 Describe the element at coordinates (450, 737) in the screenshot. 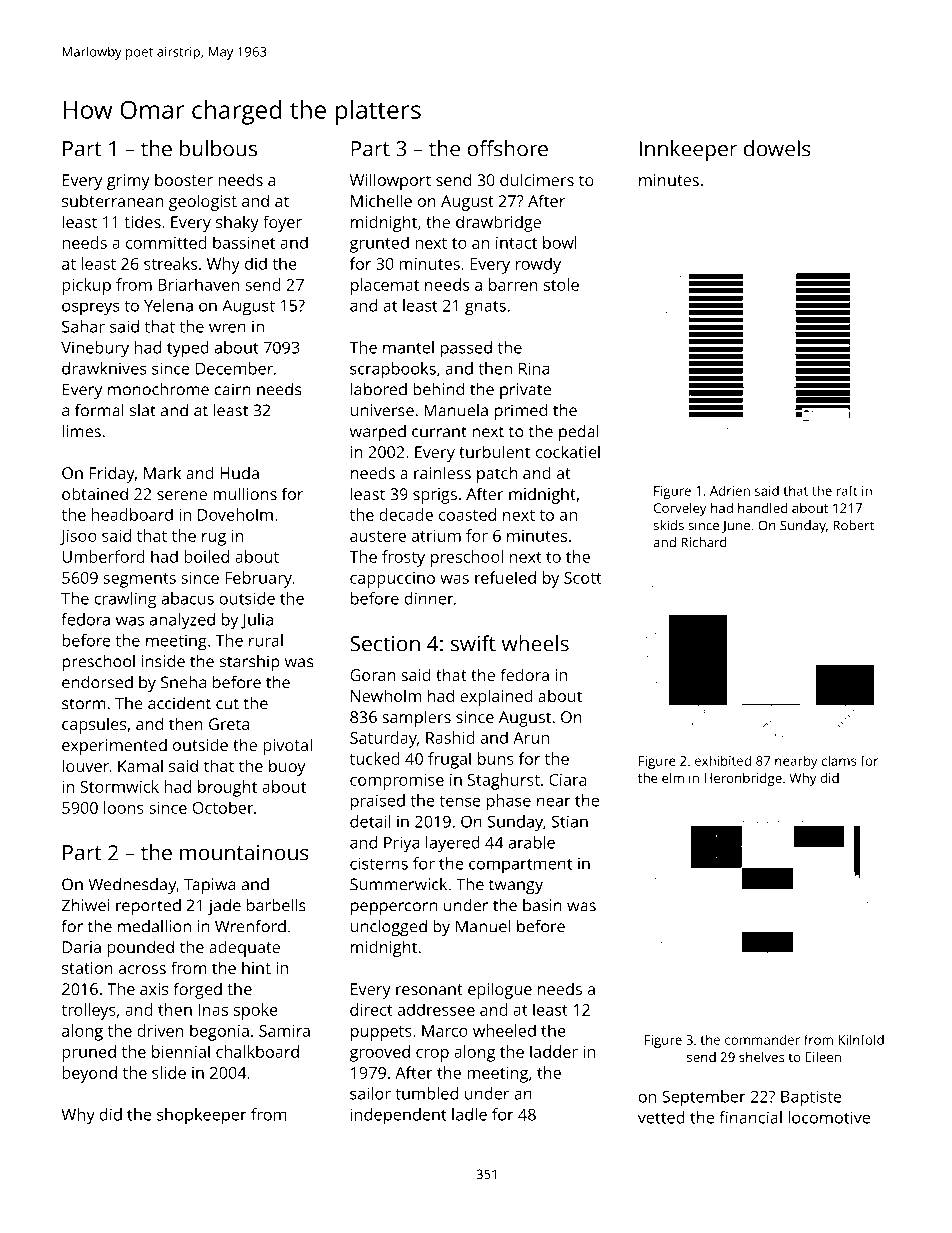

I see `Rashid` at that location.
